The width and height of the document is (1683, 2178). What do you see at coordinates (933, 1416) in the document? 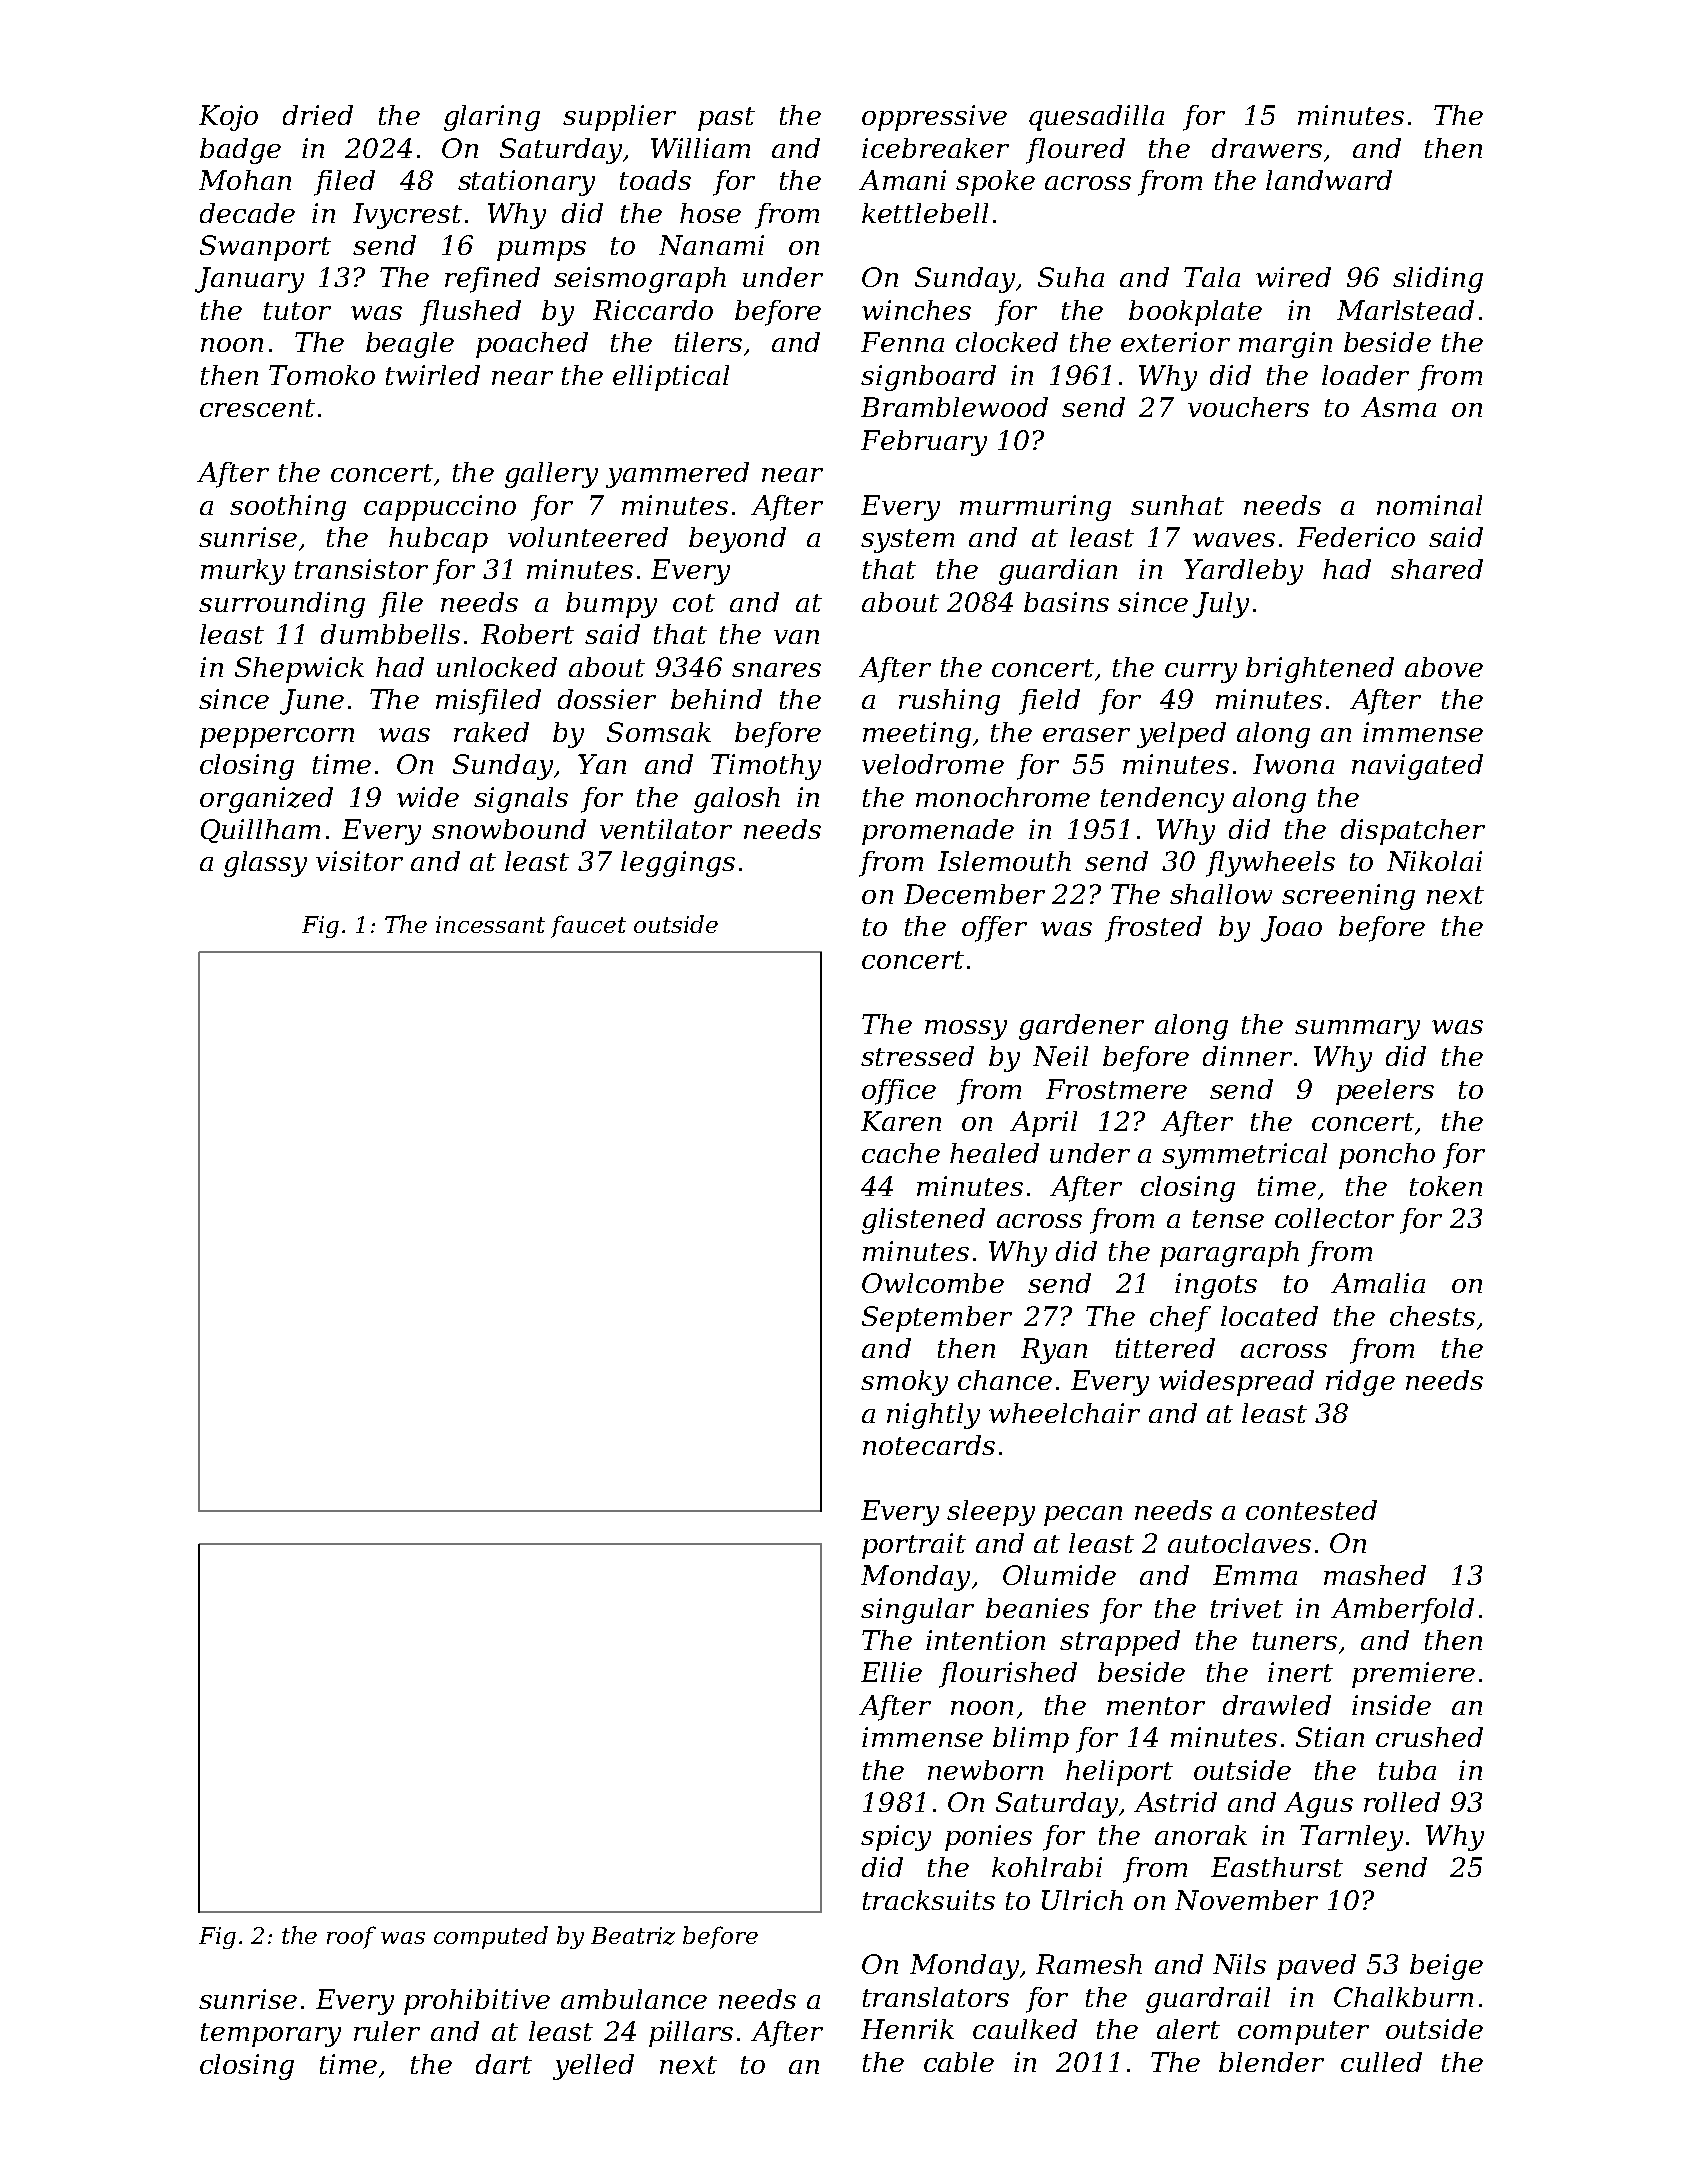
I see `nightly` at bounding box center [933, 1416].
